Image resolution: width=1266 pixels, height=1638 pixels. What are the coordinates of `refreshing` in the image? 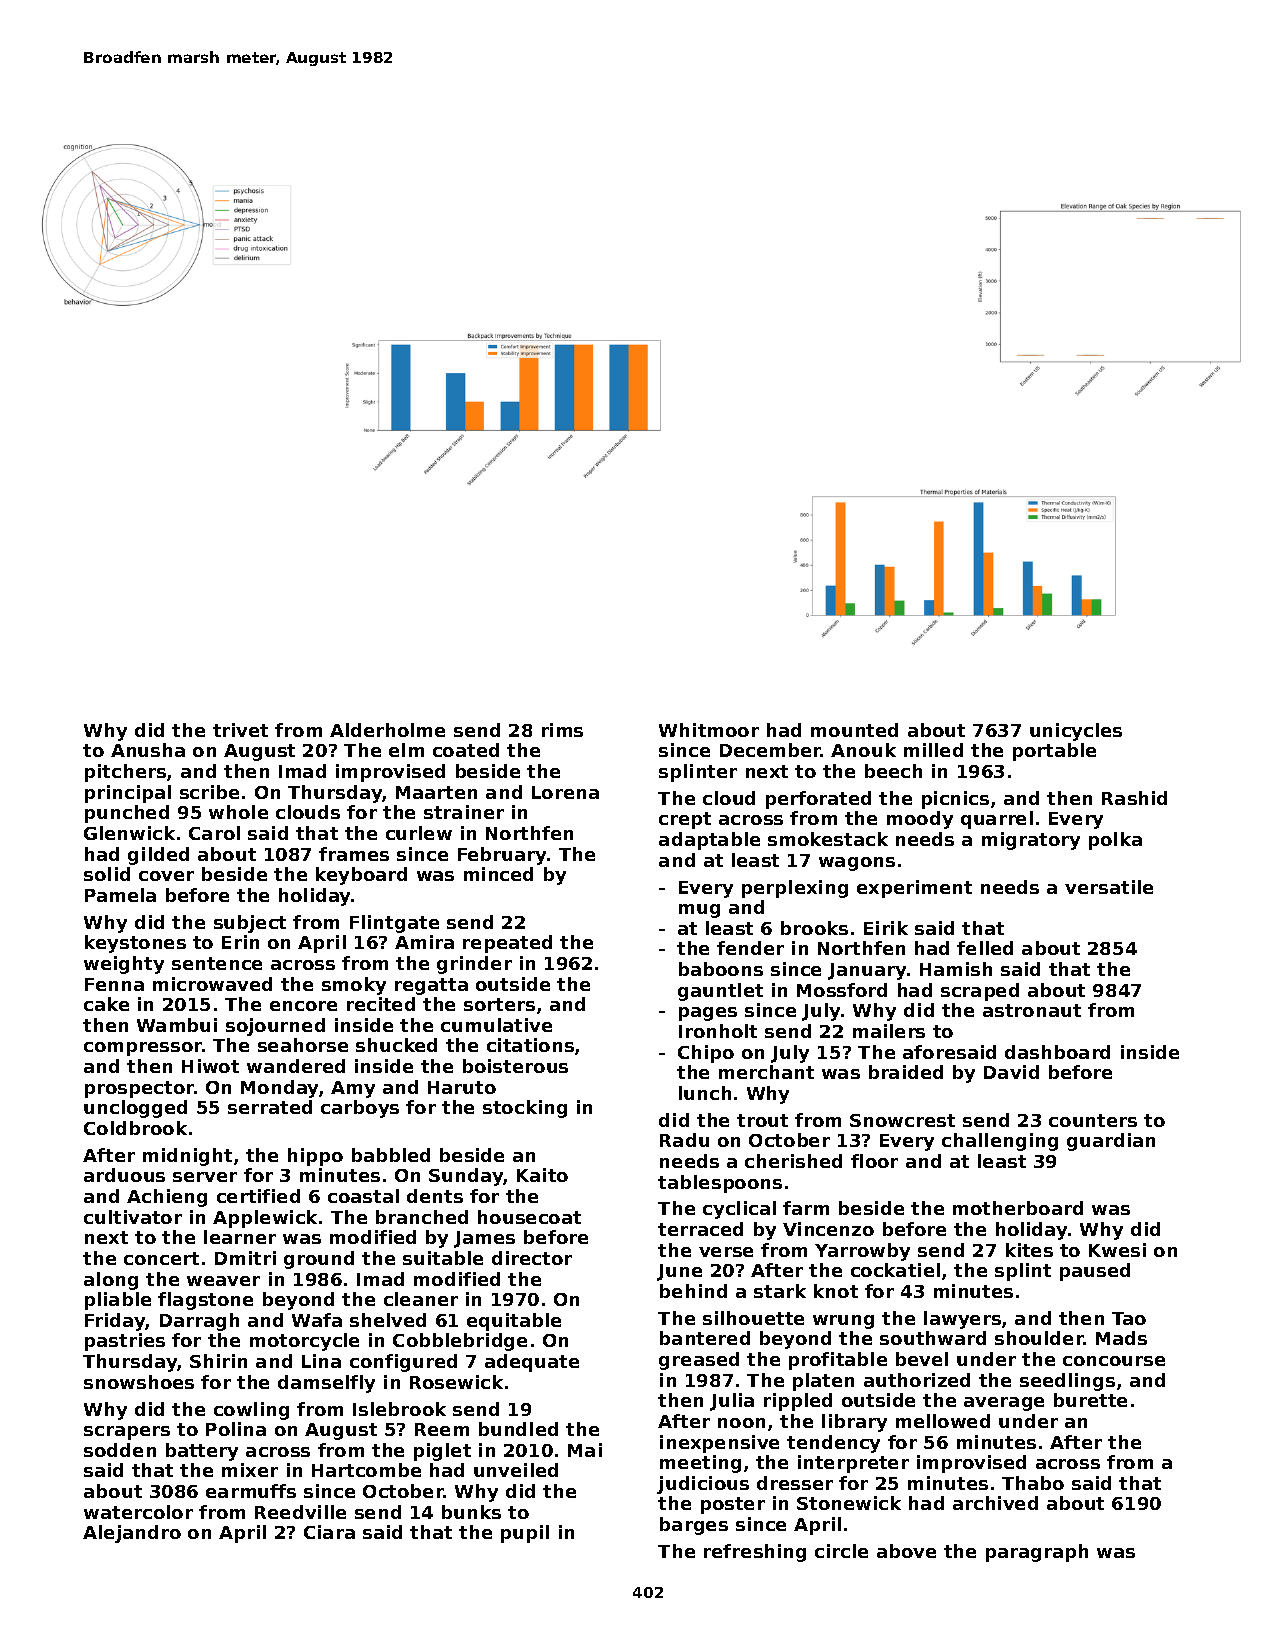 It's located at (755, 1553).
